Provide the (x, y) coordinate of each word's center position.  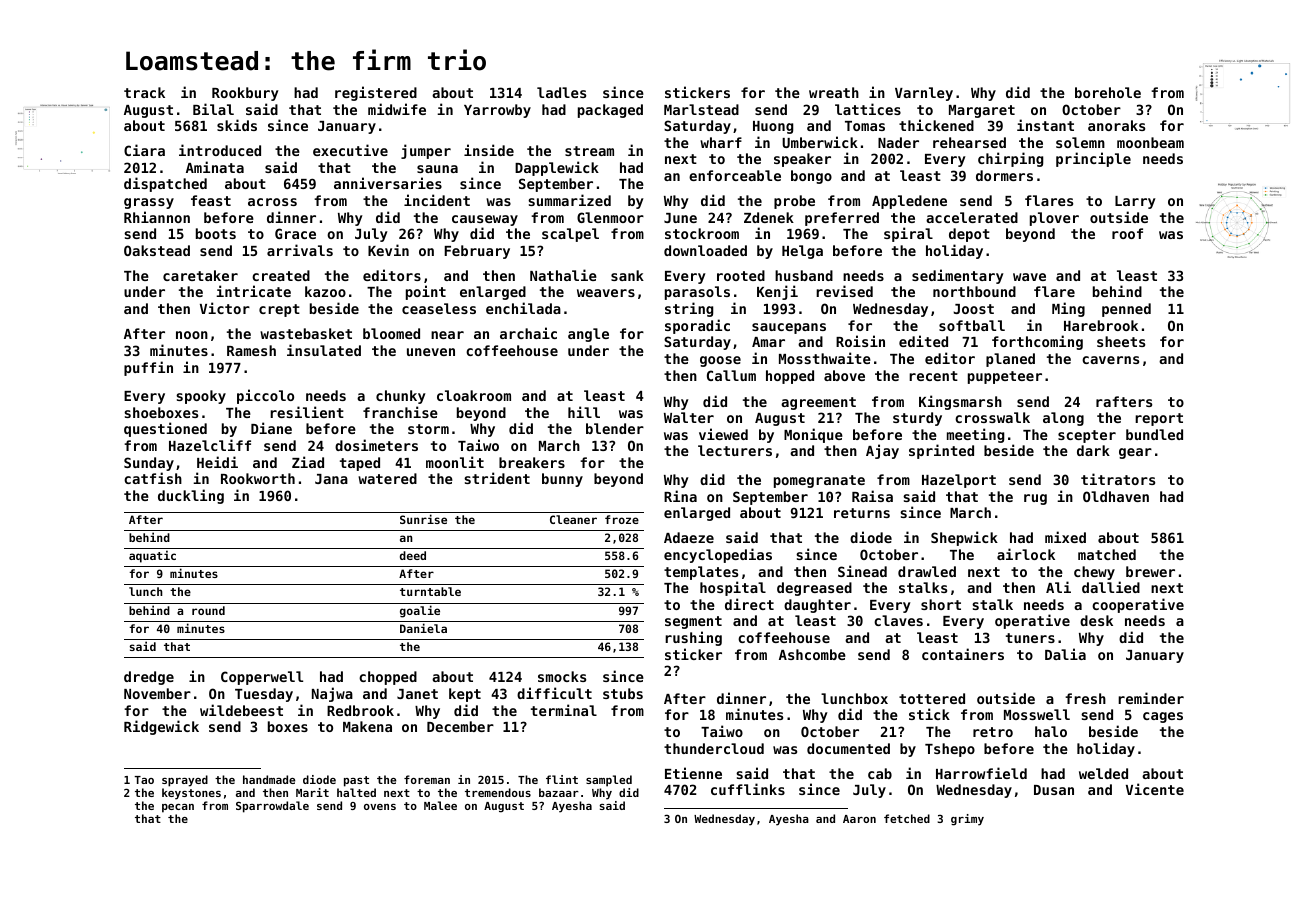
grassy (149, 203)
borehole (1108, 92)
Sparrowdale (272, 807)
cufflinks (748, 789)
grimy (967, 820)
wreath (834, 92)
